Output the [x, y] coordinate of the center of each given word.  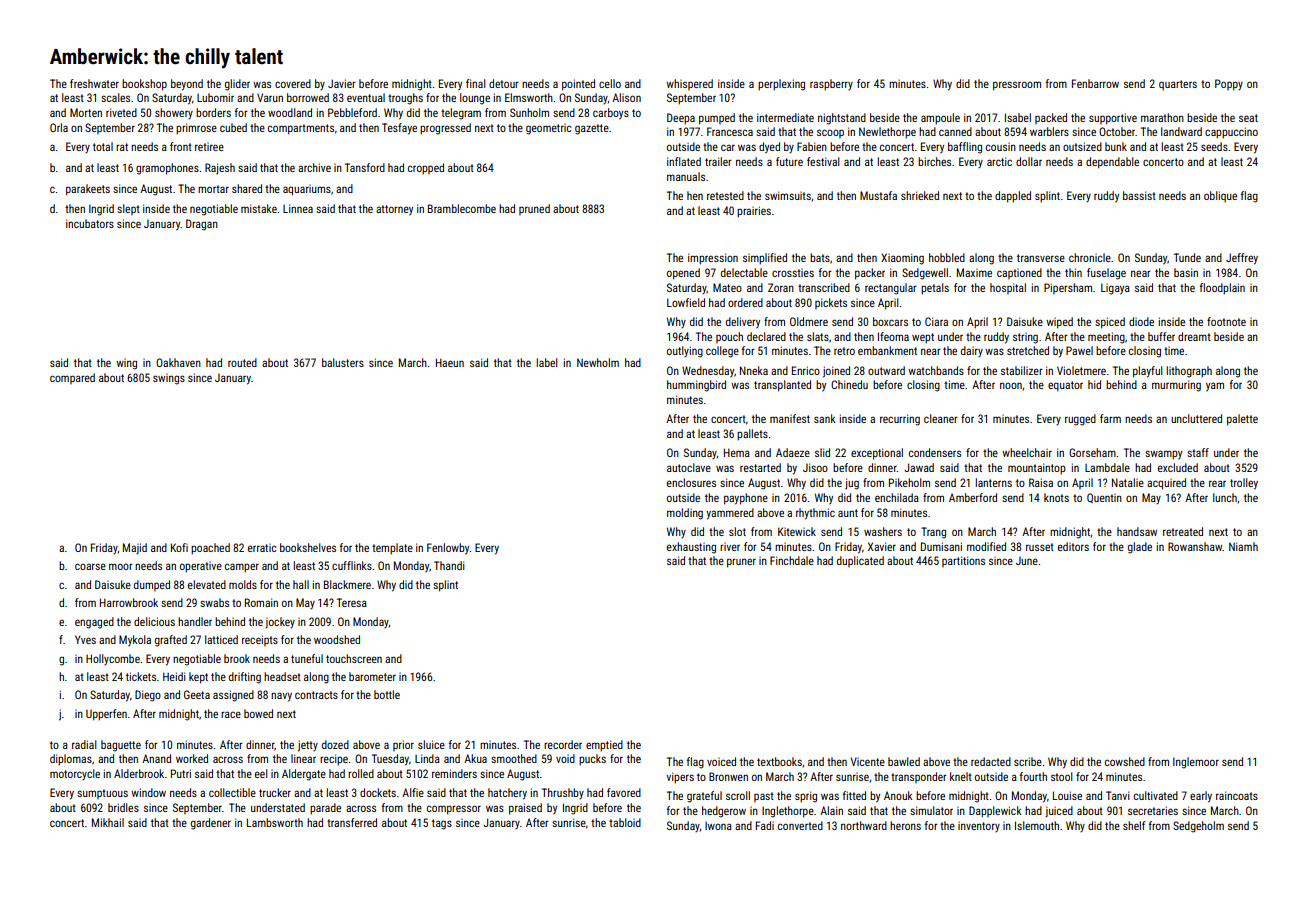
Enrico [806, 370]
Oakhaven [178, 362]
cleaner [941, 418]
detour [504, 83]
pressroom [1017, 86]
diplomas [71, 760]
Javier [342, 83]
